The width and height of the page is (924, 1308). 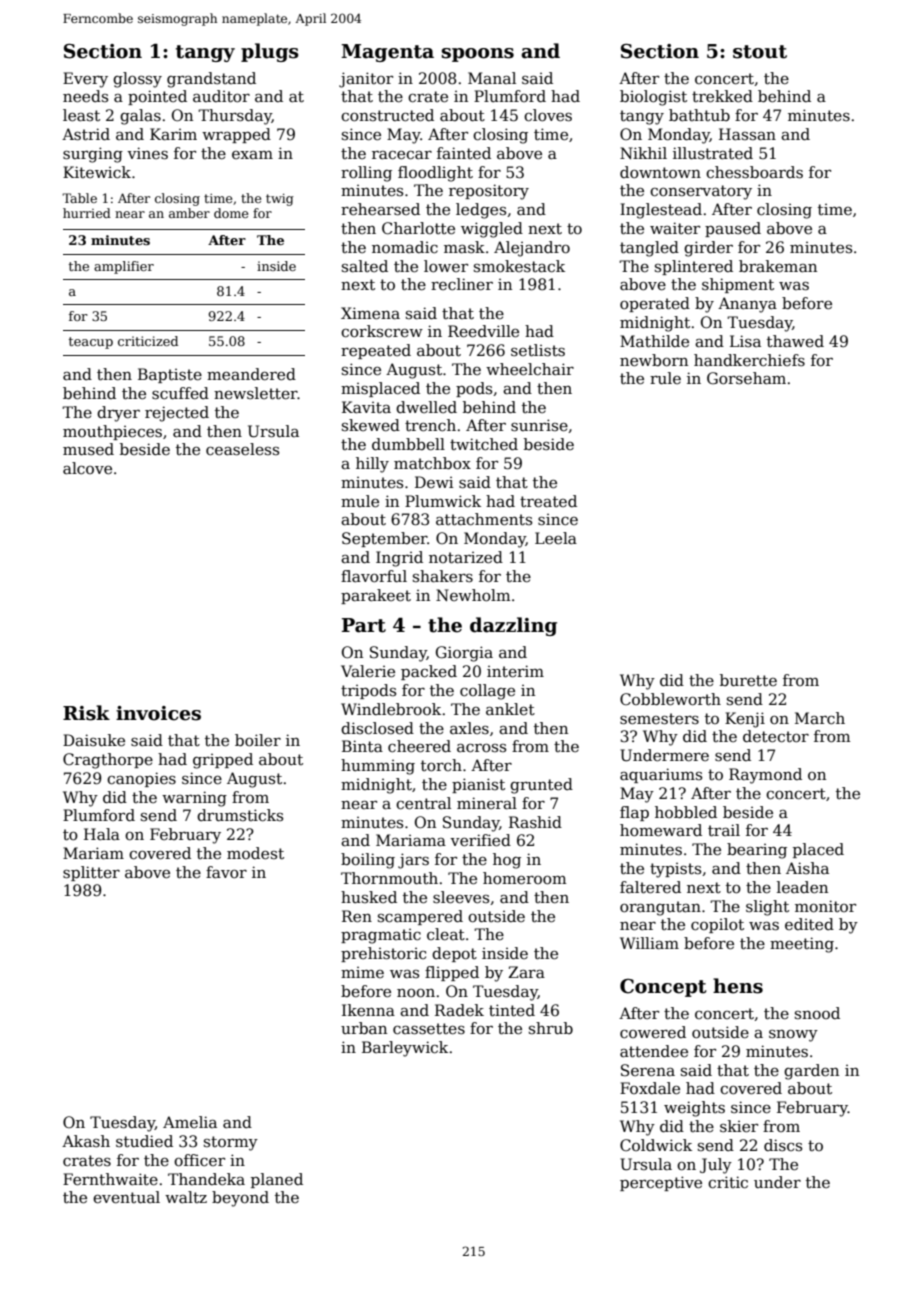 What do you see at coordinates (466, 557) in the page?
I see `notarized` at bounding box center [466, 557].
